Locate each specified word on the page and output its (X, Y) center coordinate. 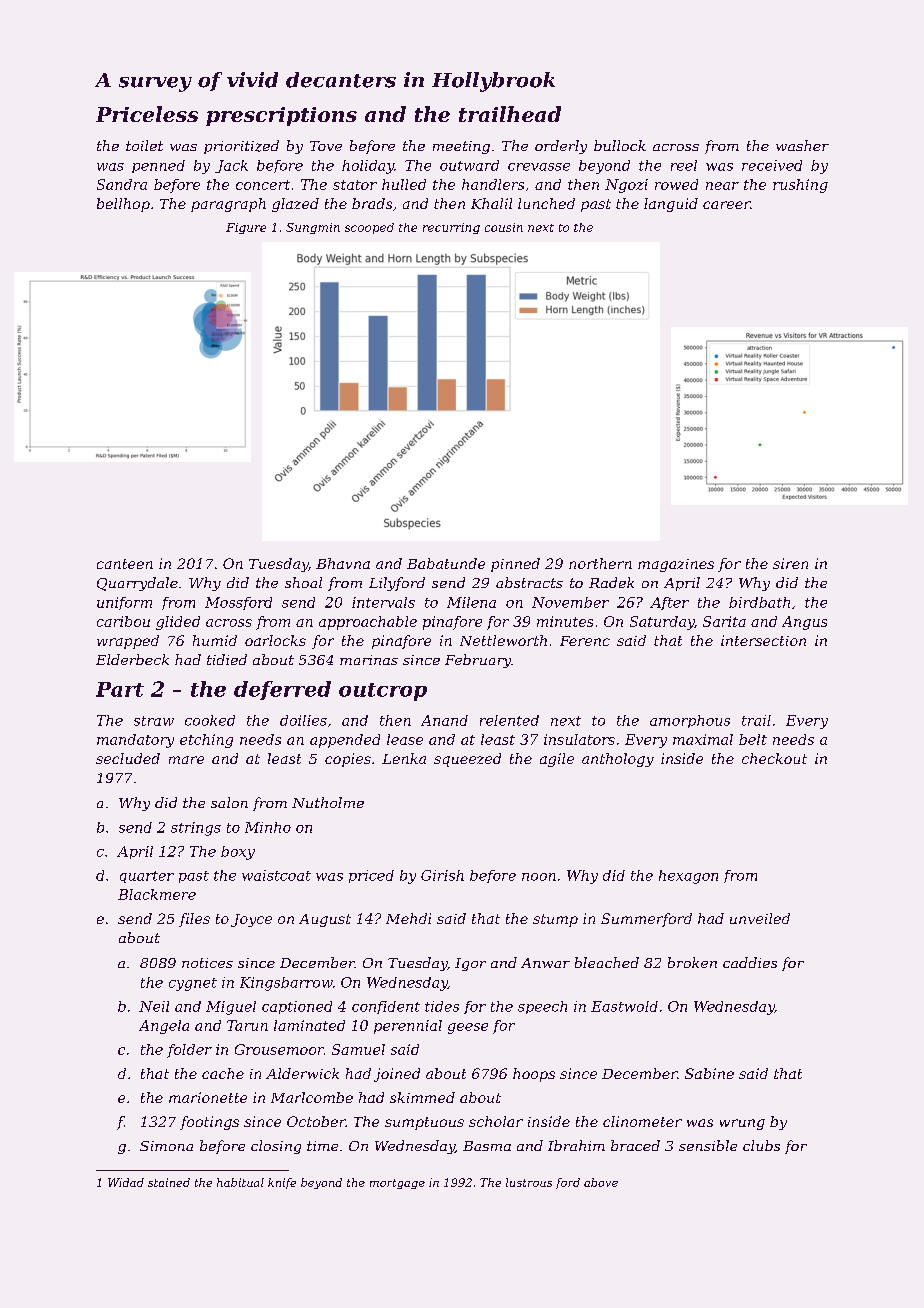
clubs (761, 1145)
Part (120, 689)
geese (468, 1028)
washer (802, 145)
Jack (231, 166)
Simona (166, 1146)
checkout (774, 758)
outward (469, 165)
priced (371, 876)
